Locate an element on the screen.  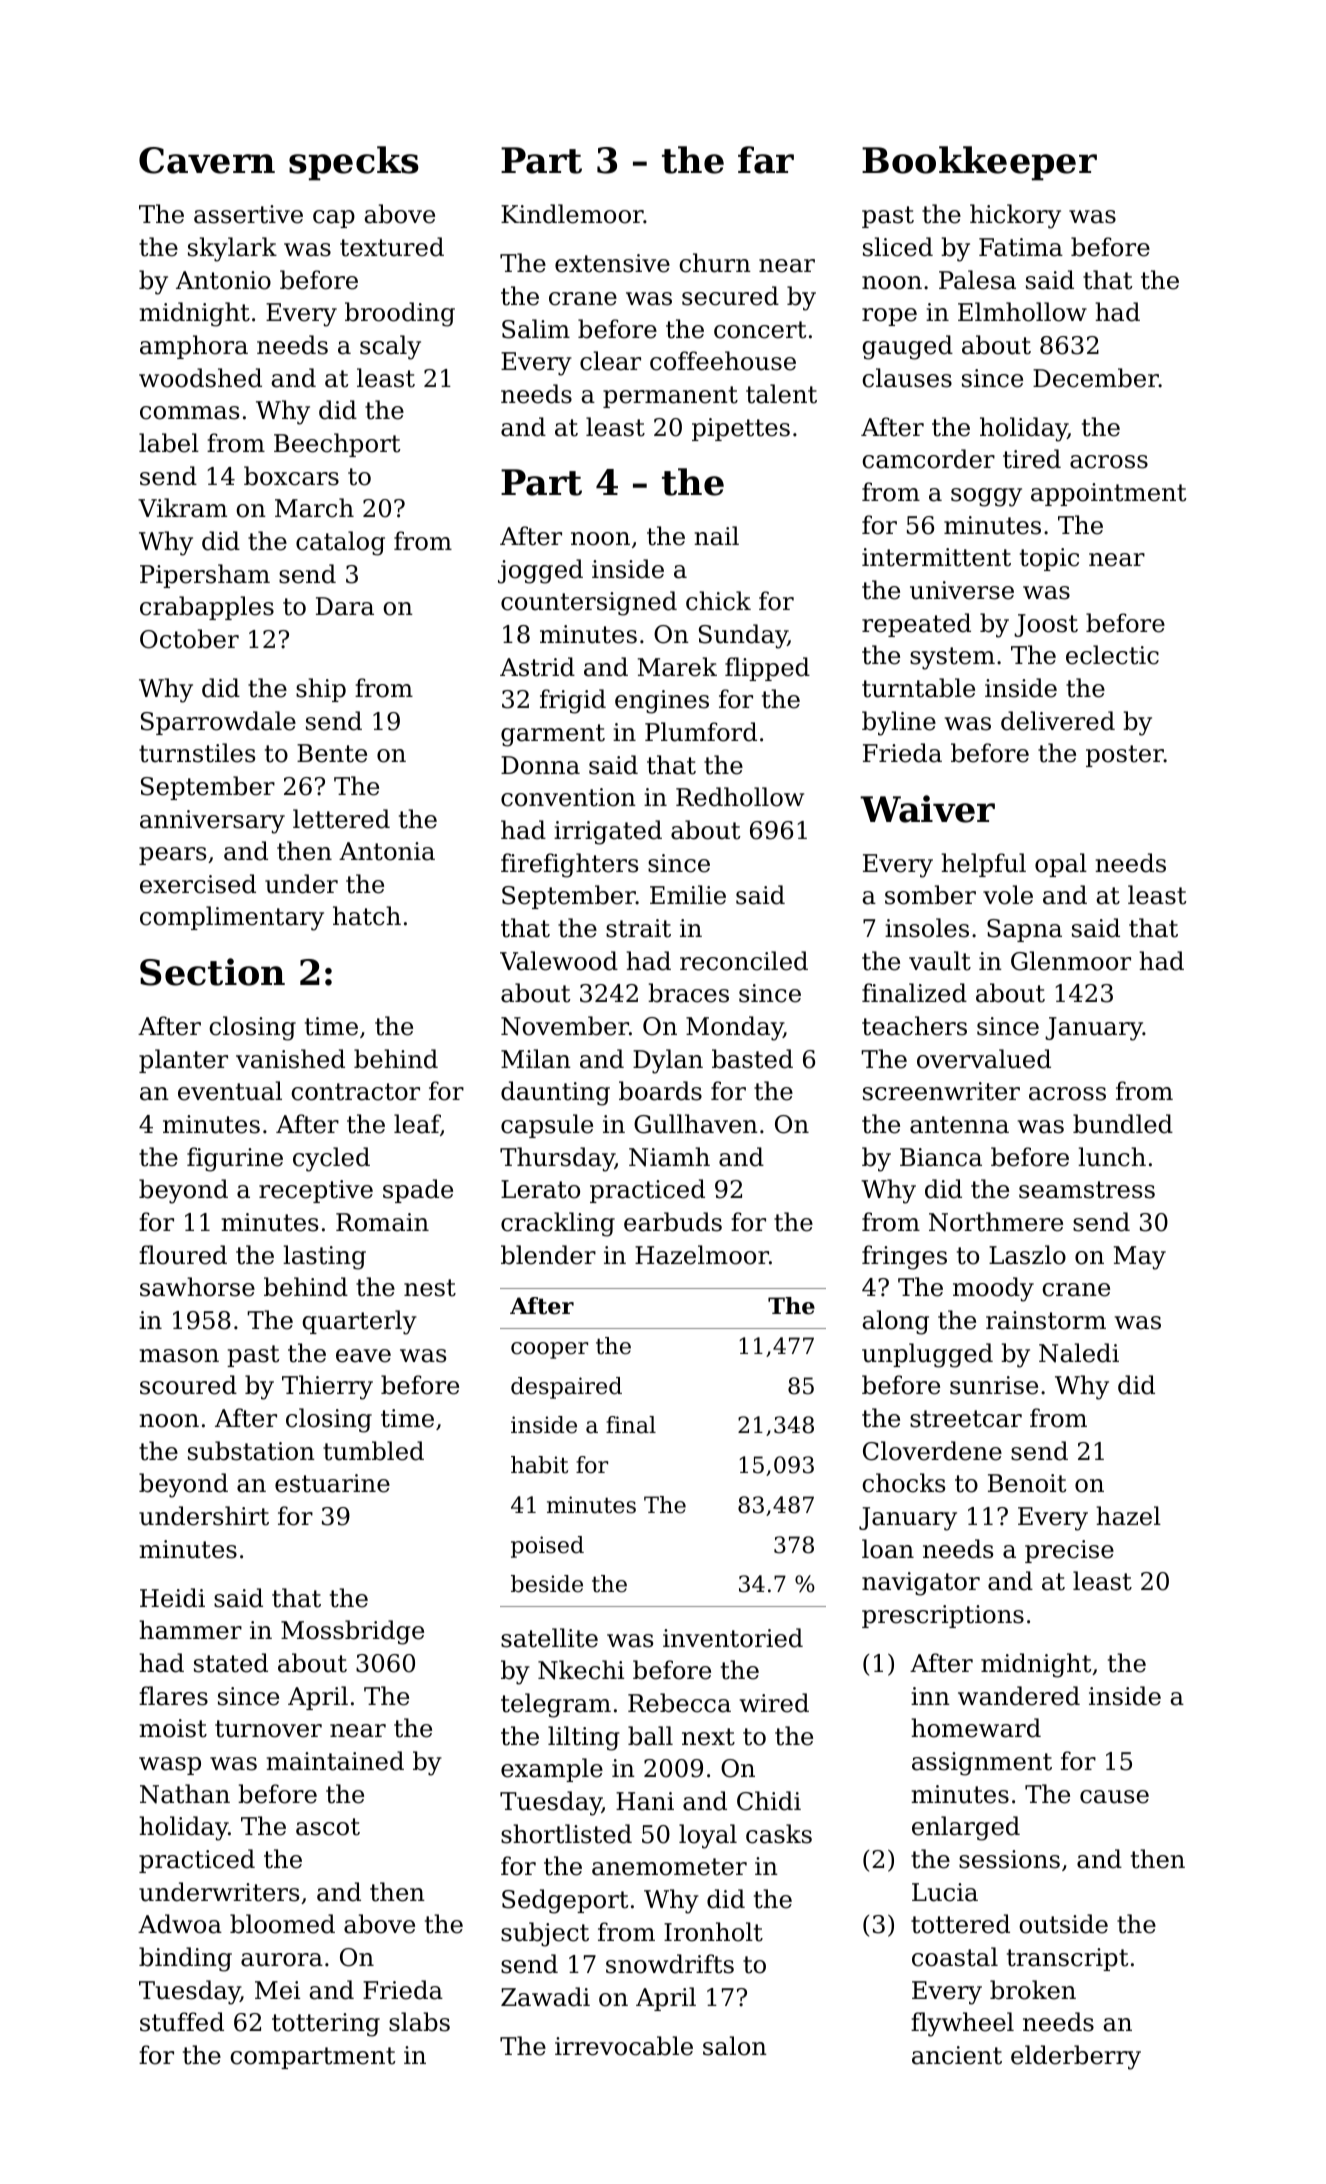
irrevocable is located at coordinates (624, 2046).
